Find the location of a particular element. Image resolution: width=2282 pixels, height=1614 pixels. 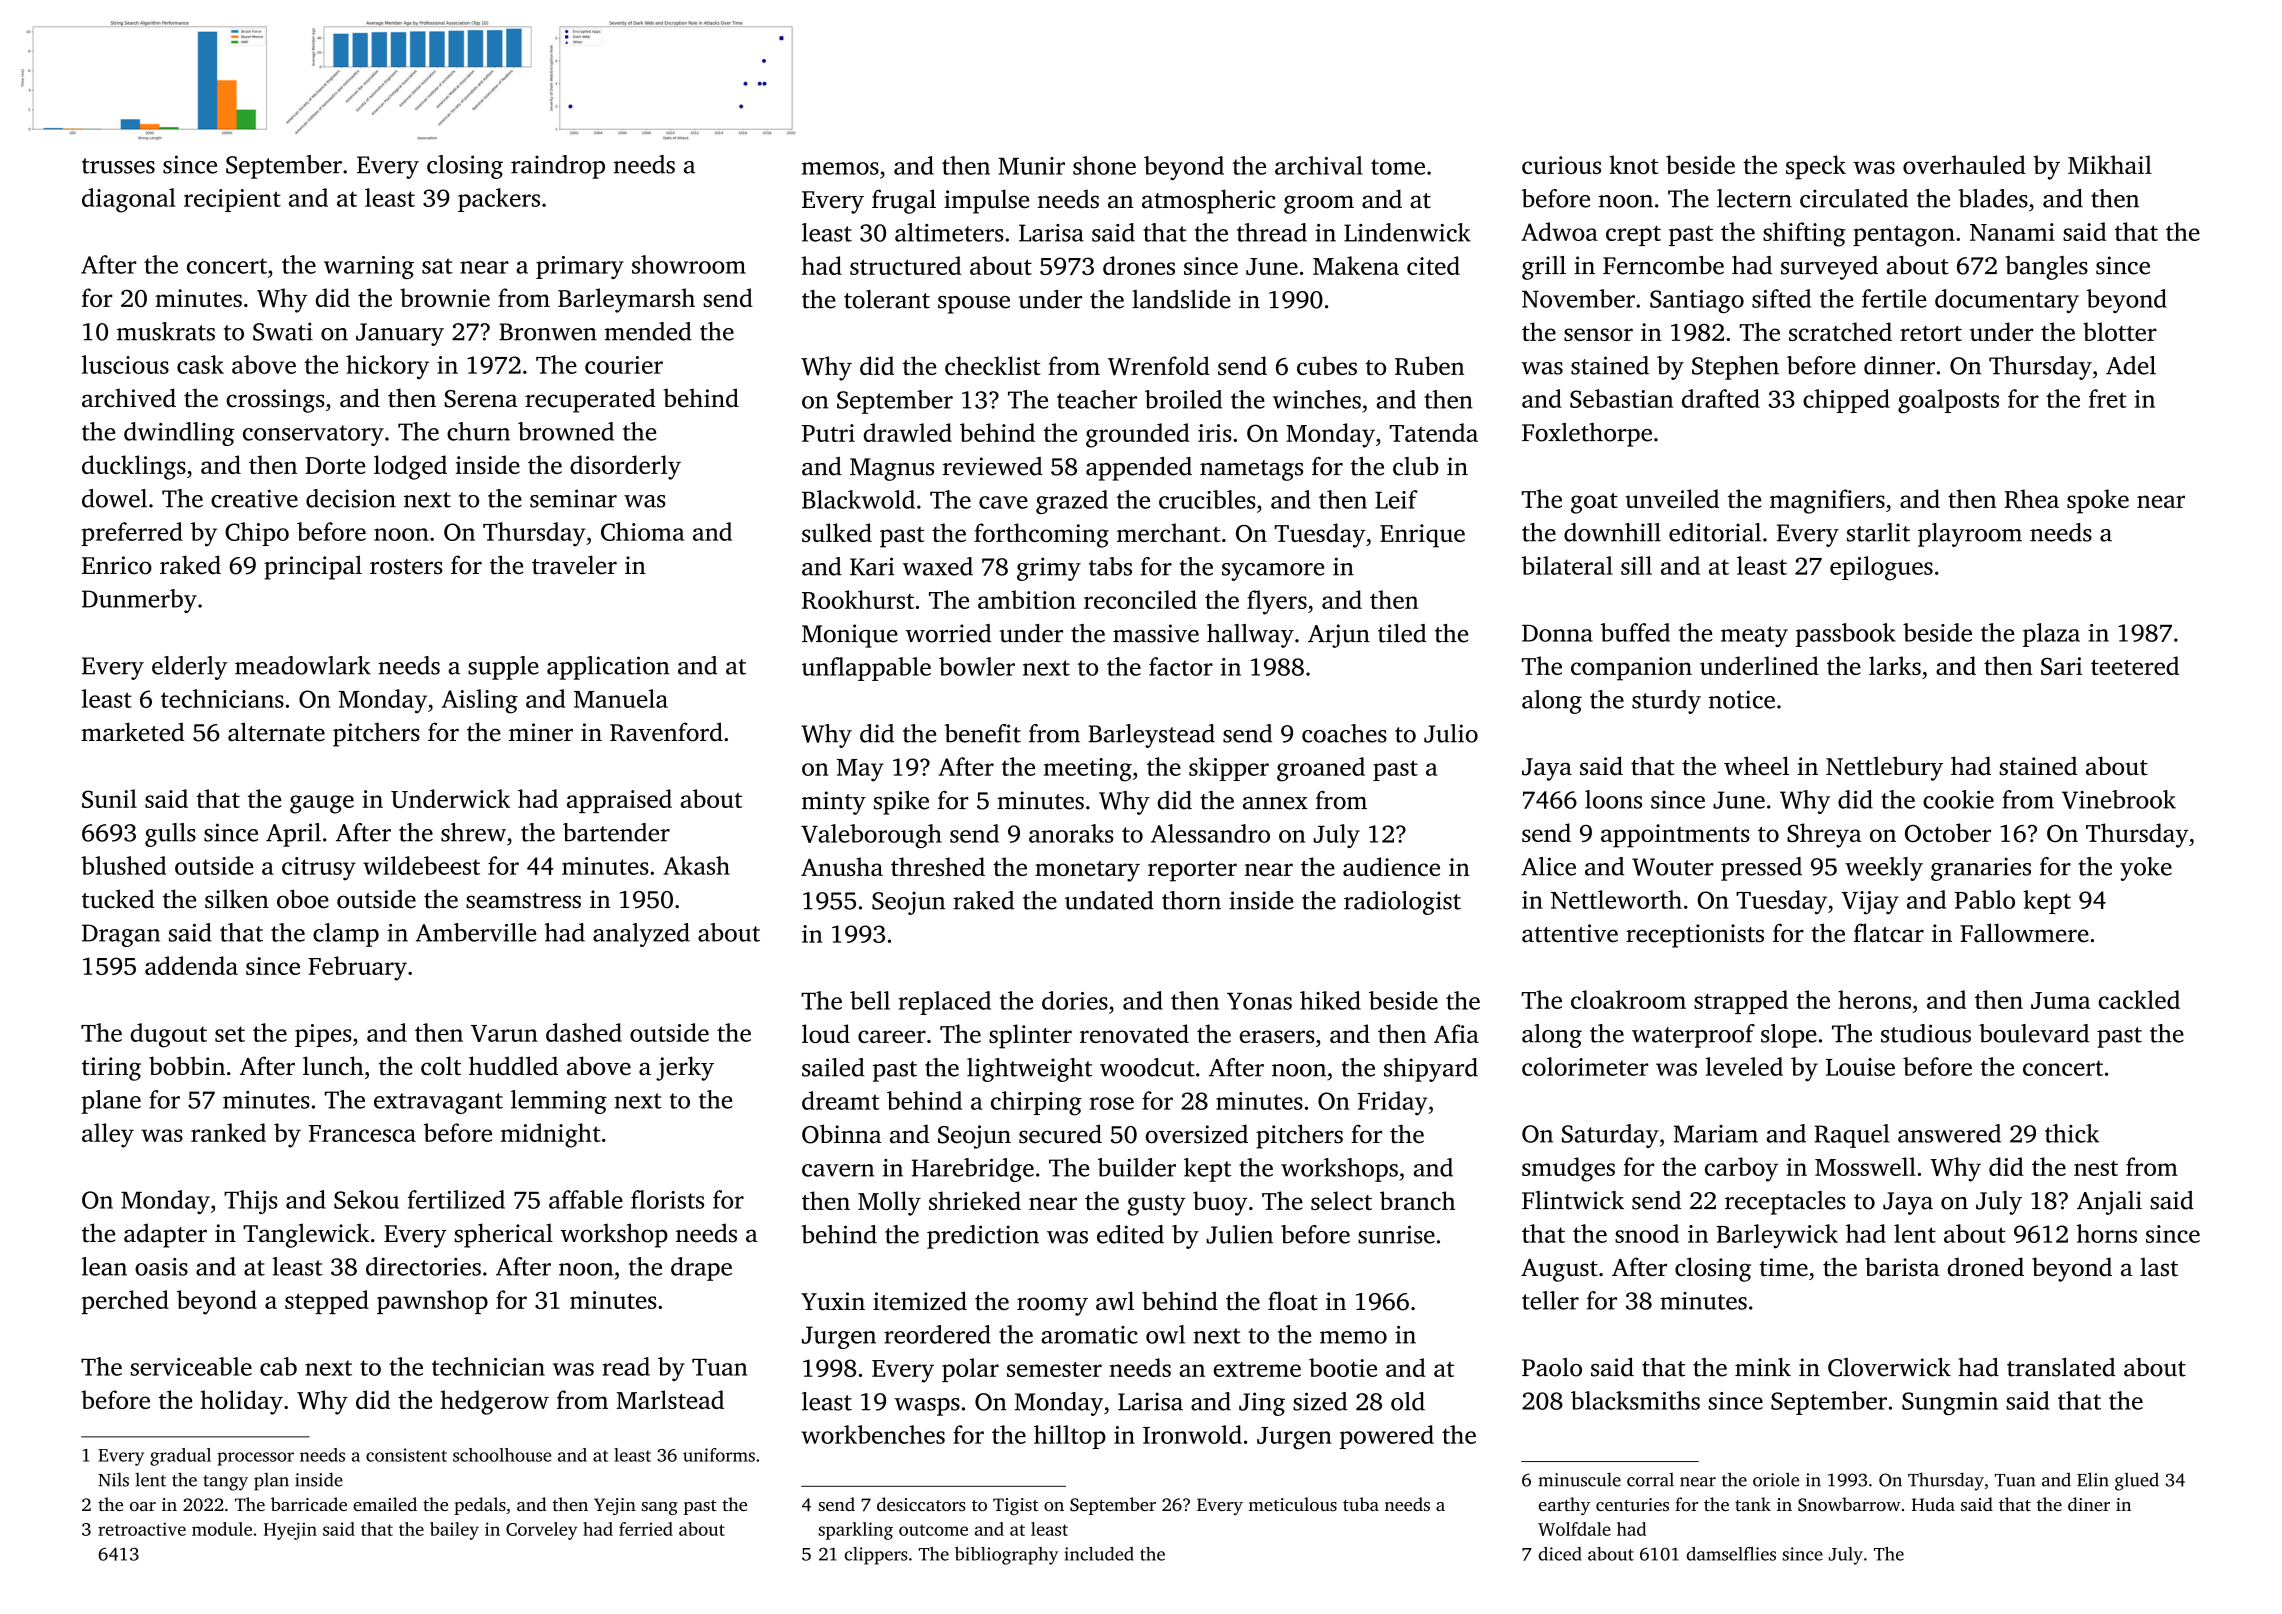

Anjali is located at coordinates (2109, 1203).
